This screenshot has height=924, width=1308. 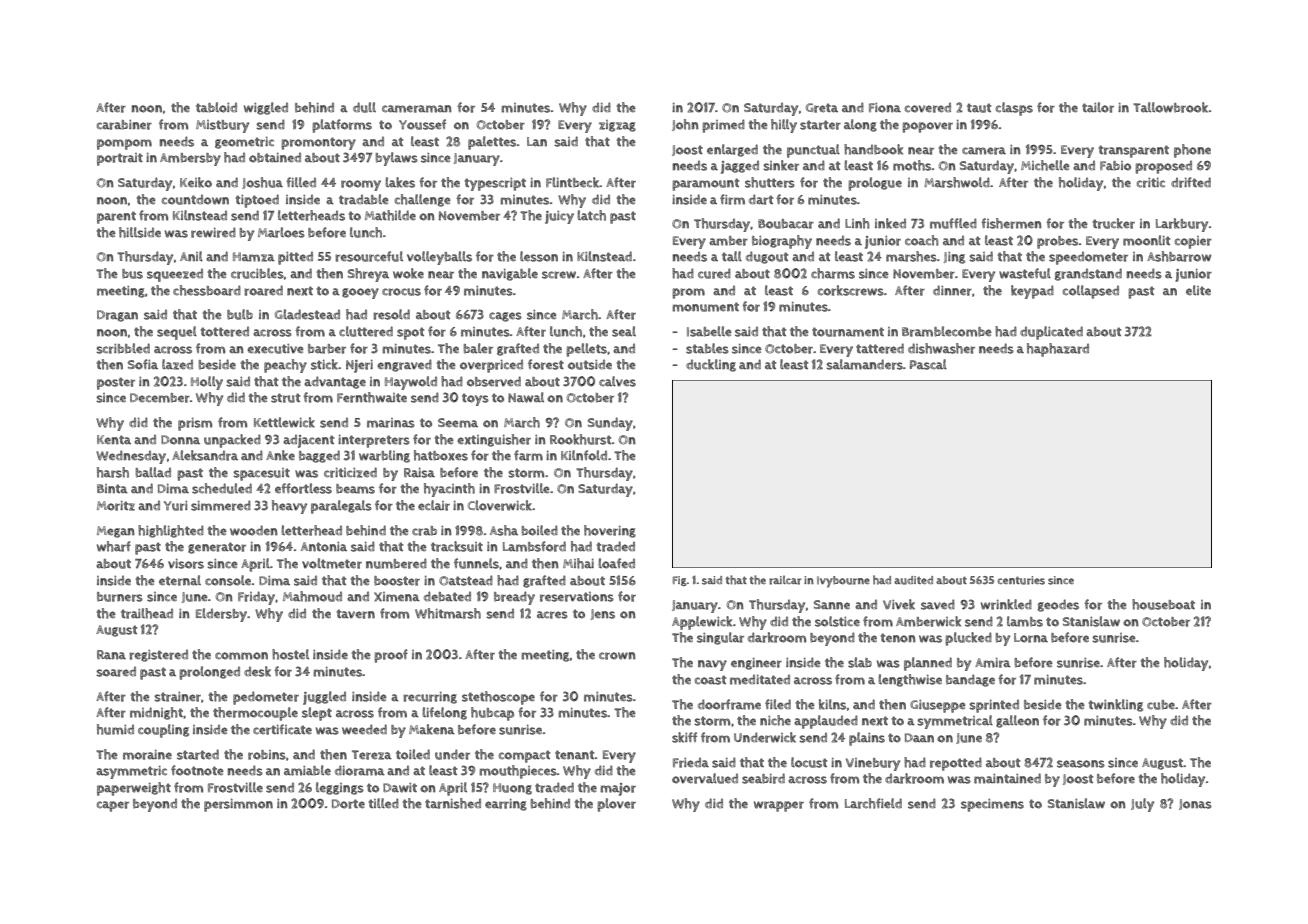 I want to click on dugout, so click(x=767, y=257).
